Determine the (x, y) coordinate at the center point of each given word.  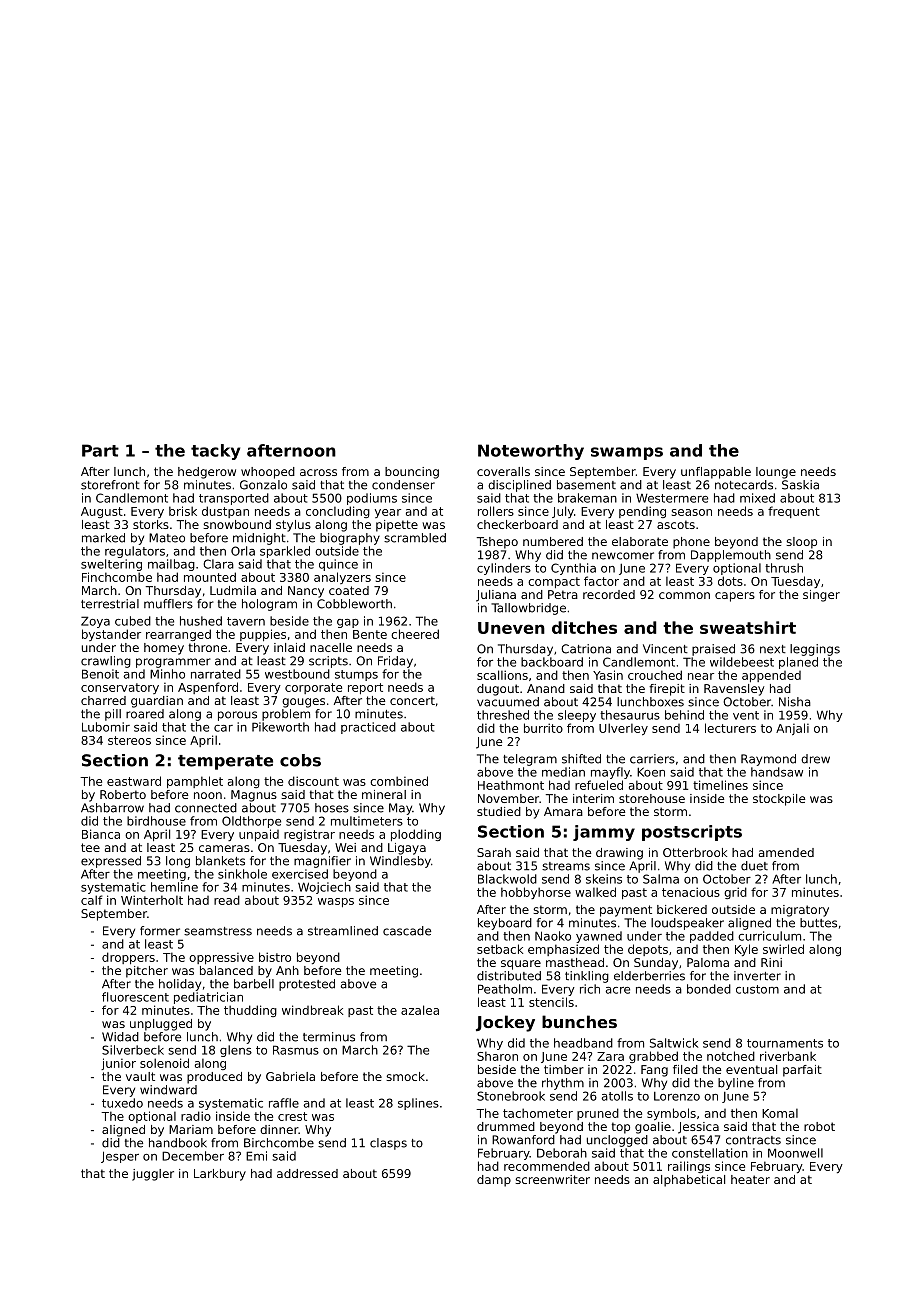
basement (586, 485)
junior (118, 1064)
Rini (771, 962)
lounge (776, 473)
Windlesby (400, 862)
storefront (110, 485)
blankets (220, 861)
